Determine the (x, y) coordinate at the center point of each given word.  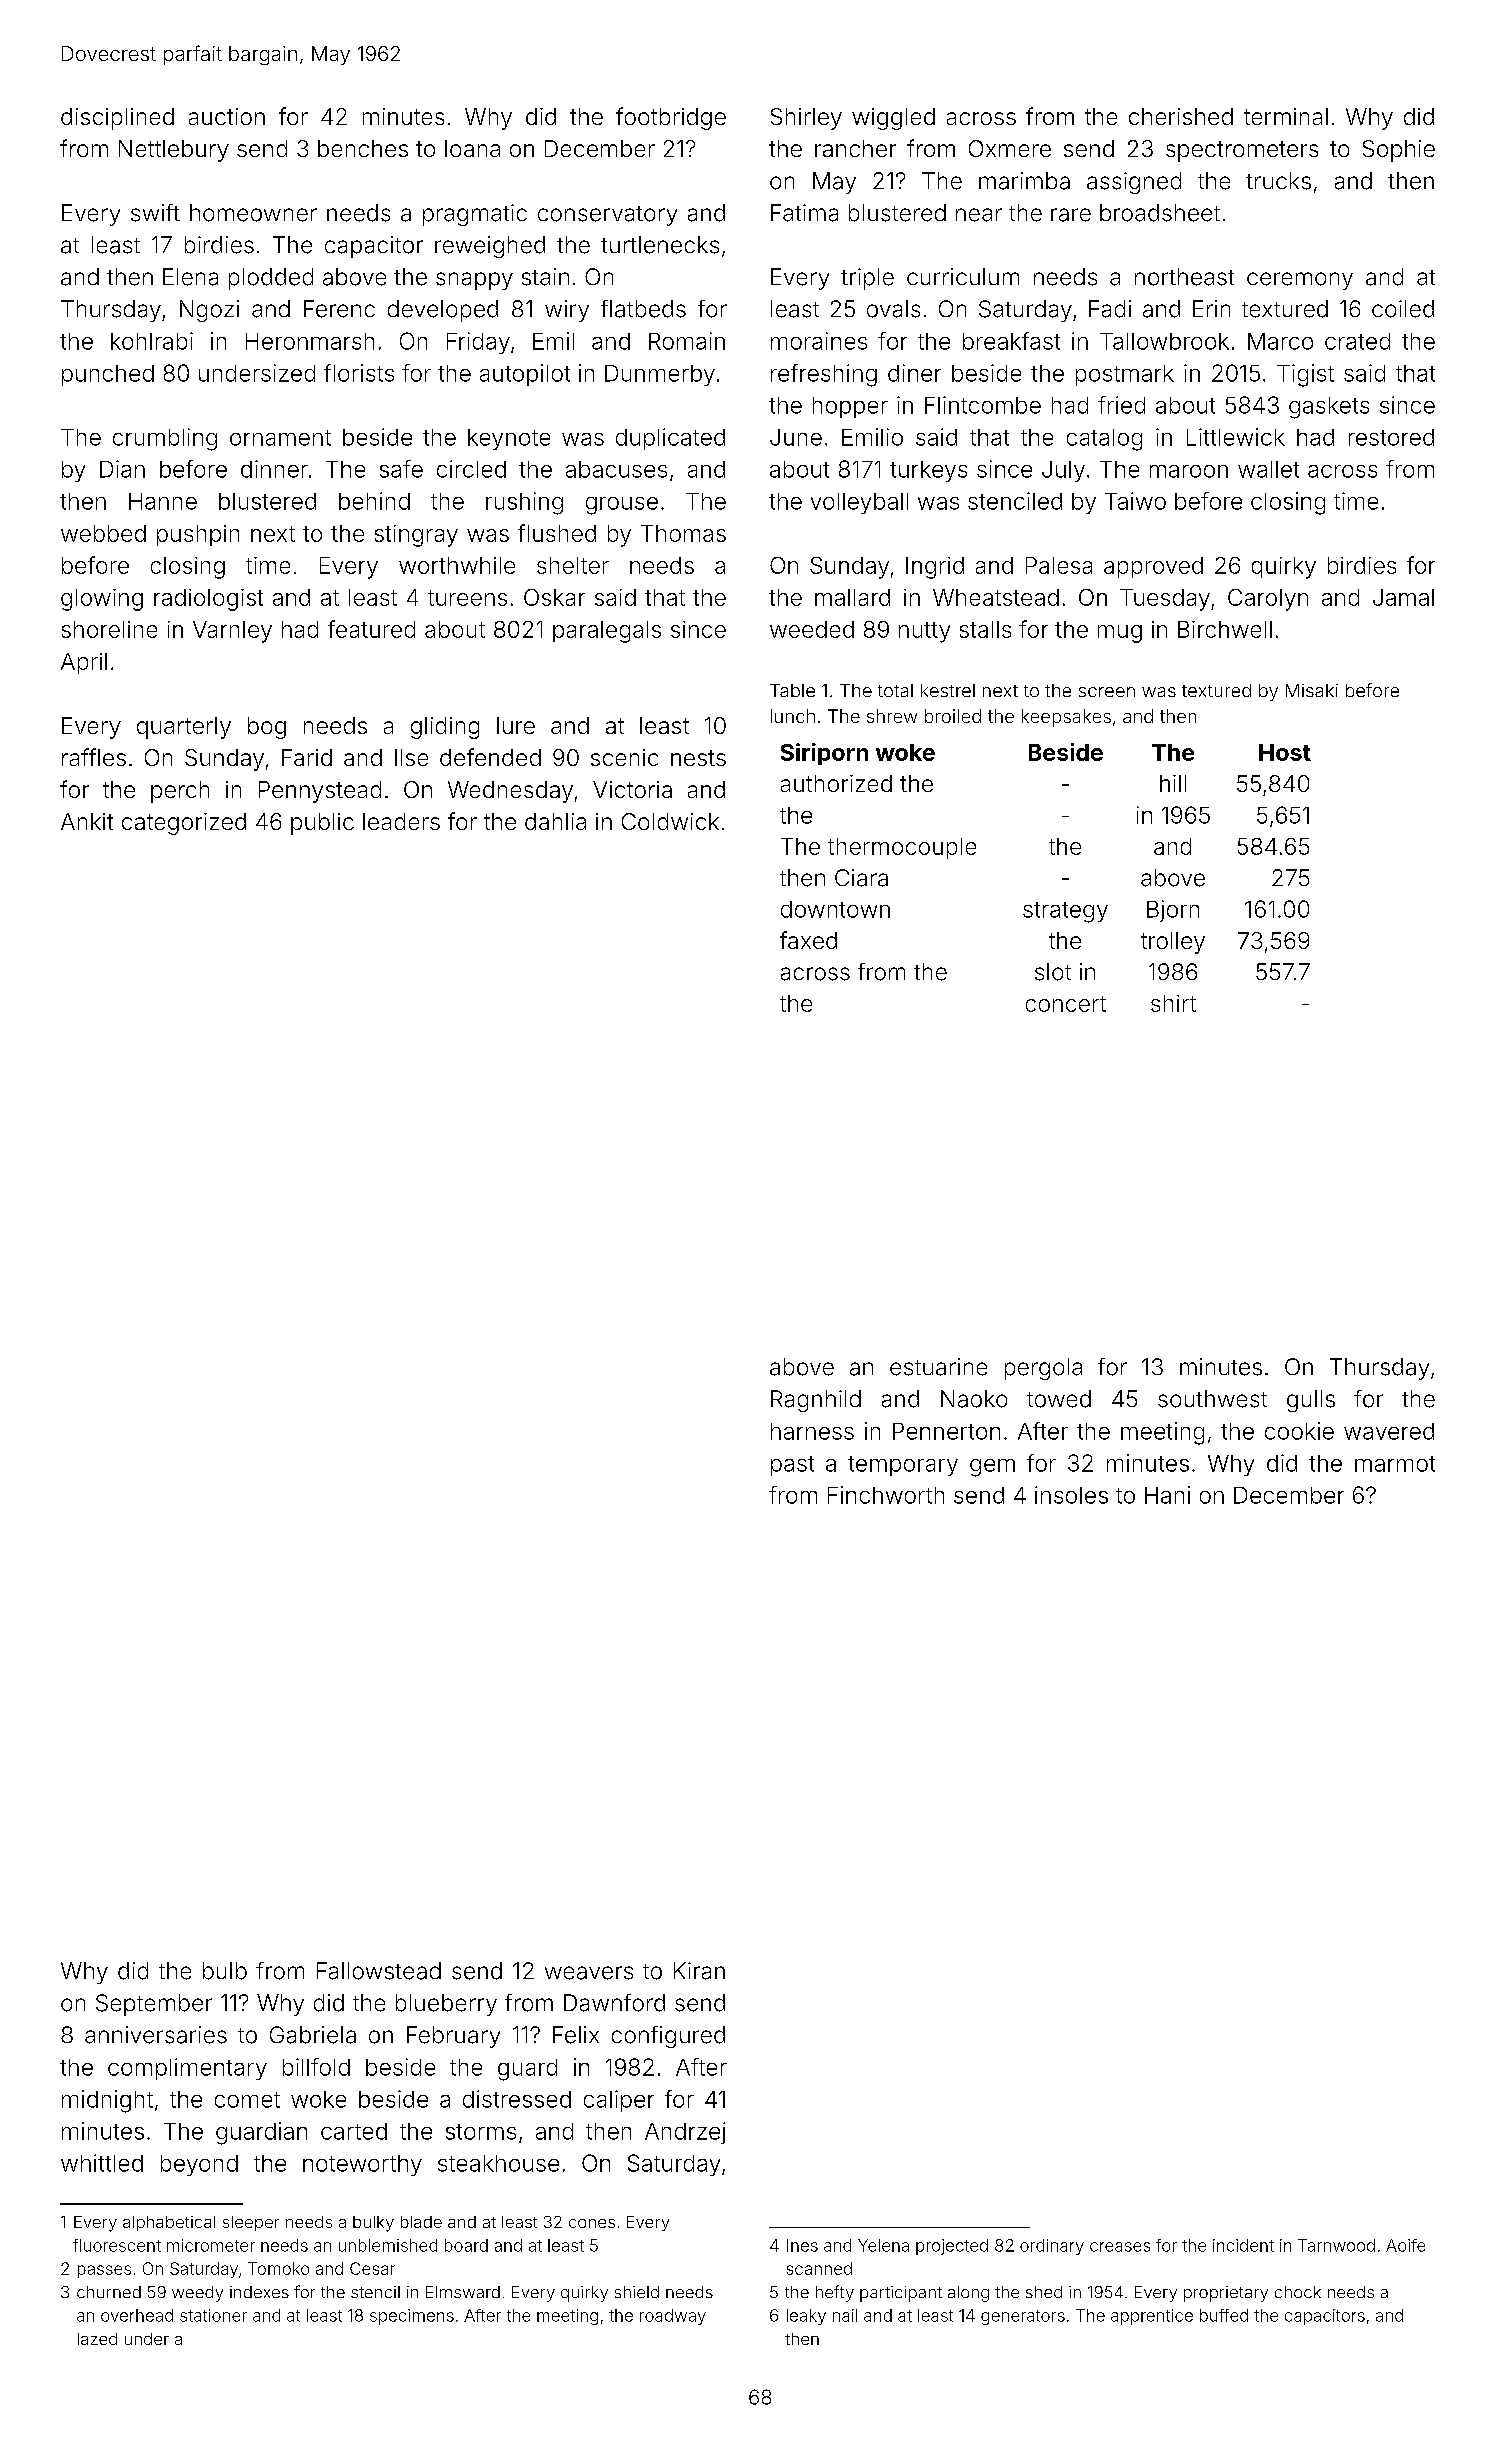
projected (952, 2247)
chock (1298, 2292)
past (792, 1466)
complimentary (187, 2069)
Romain (687, 341)
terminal (1286, 116)
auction (227, 116)
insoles (1071, 1495)
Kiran (699, 1971)
